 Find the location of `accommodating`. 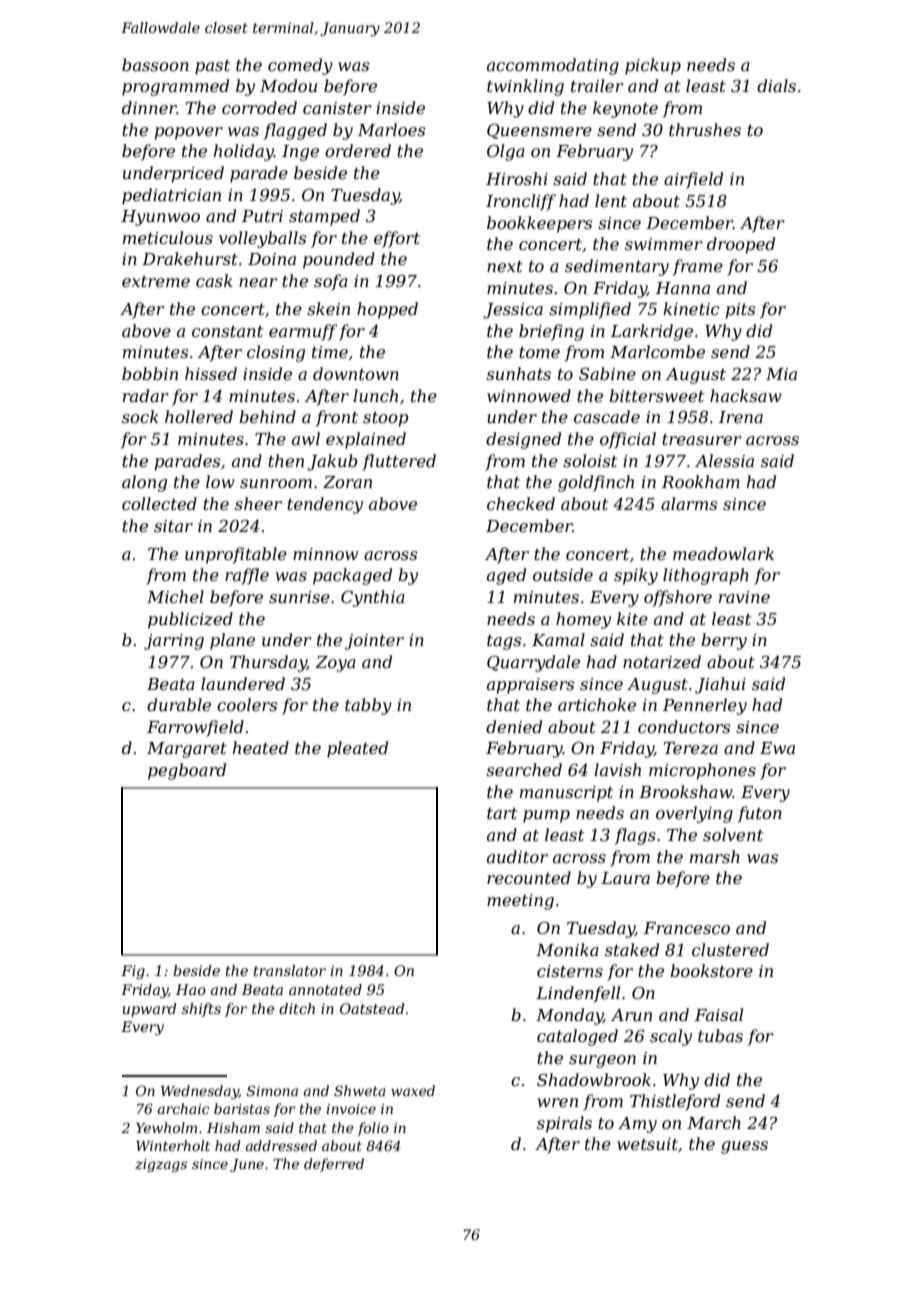

accommodating is located at coordinates (553, 66).
